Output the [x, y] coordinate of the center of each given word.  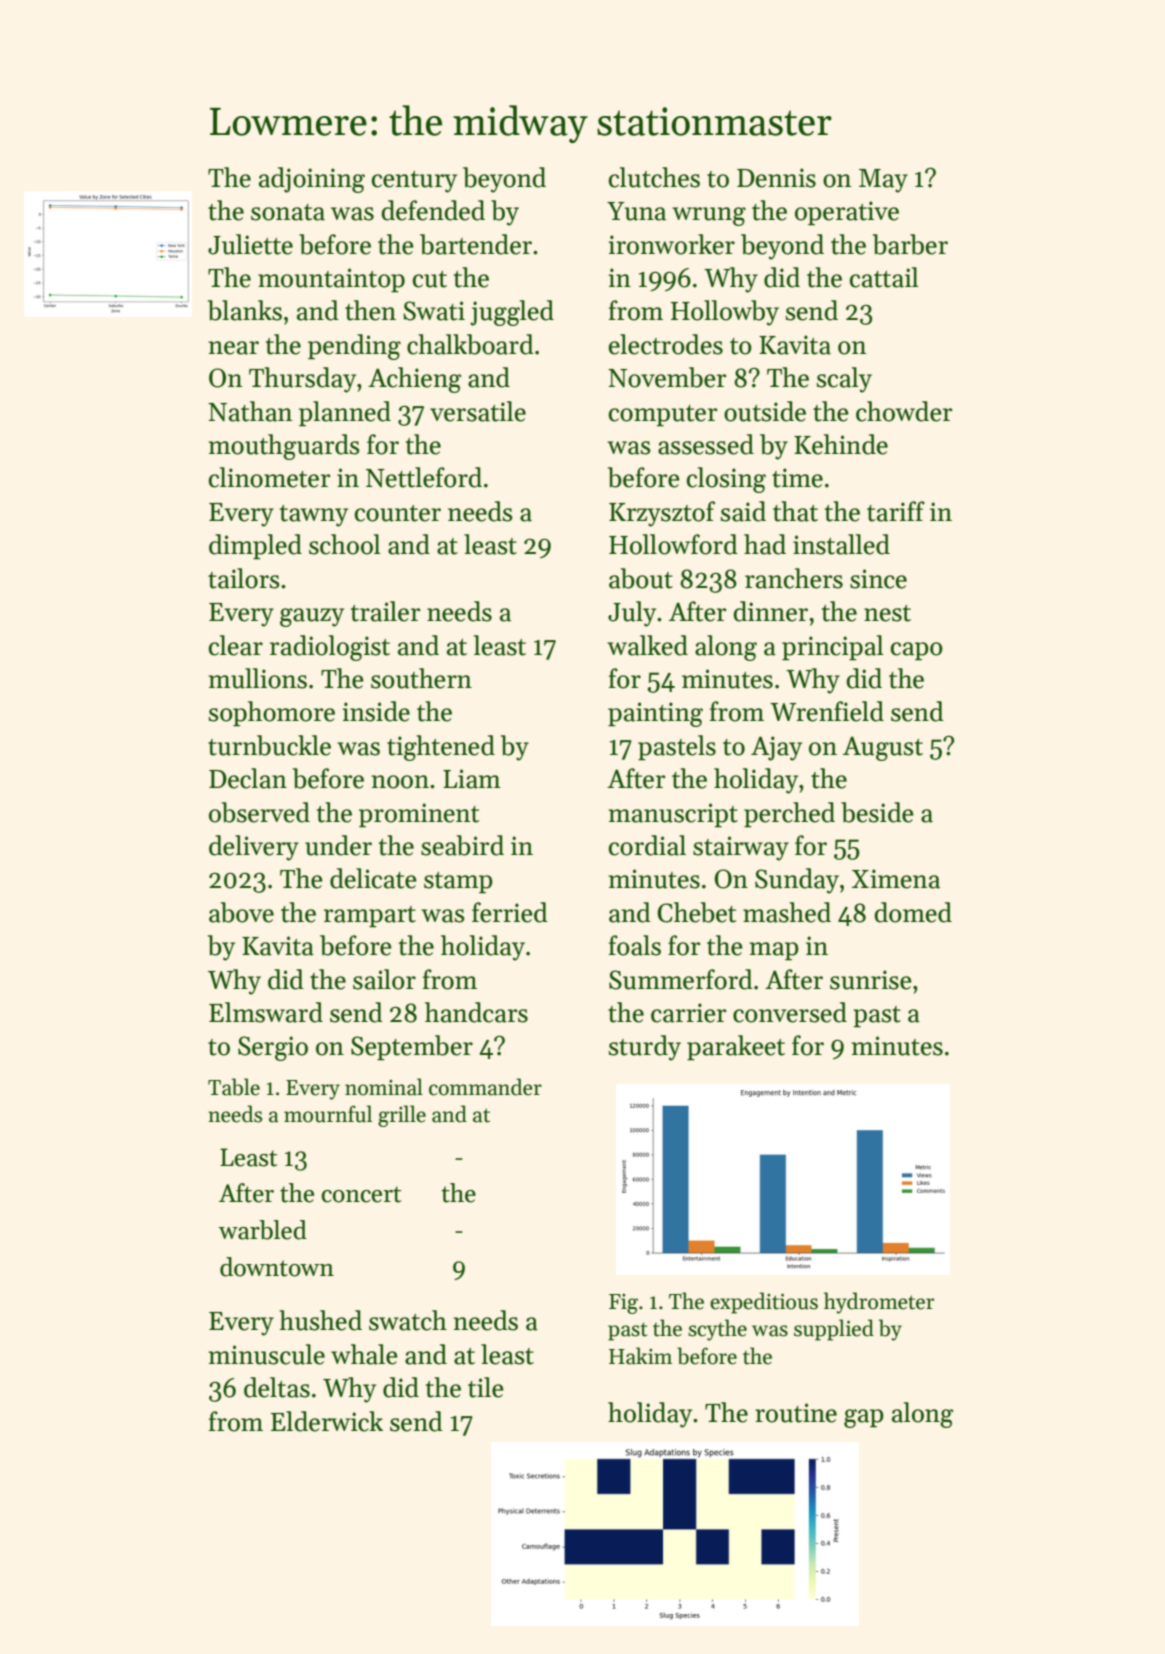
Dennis [776, 178]
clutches [654, 177]
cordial [647, 845]
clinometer [269, 477]
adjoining [312, 180]
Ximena [896, 879]
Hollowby [725, 313]
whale [364, 1354]
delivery [254, 848]
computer [663, 416]
